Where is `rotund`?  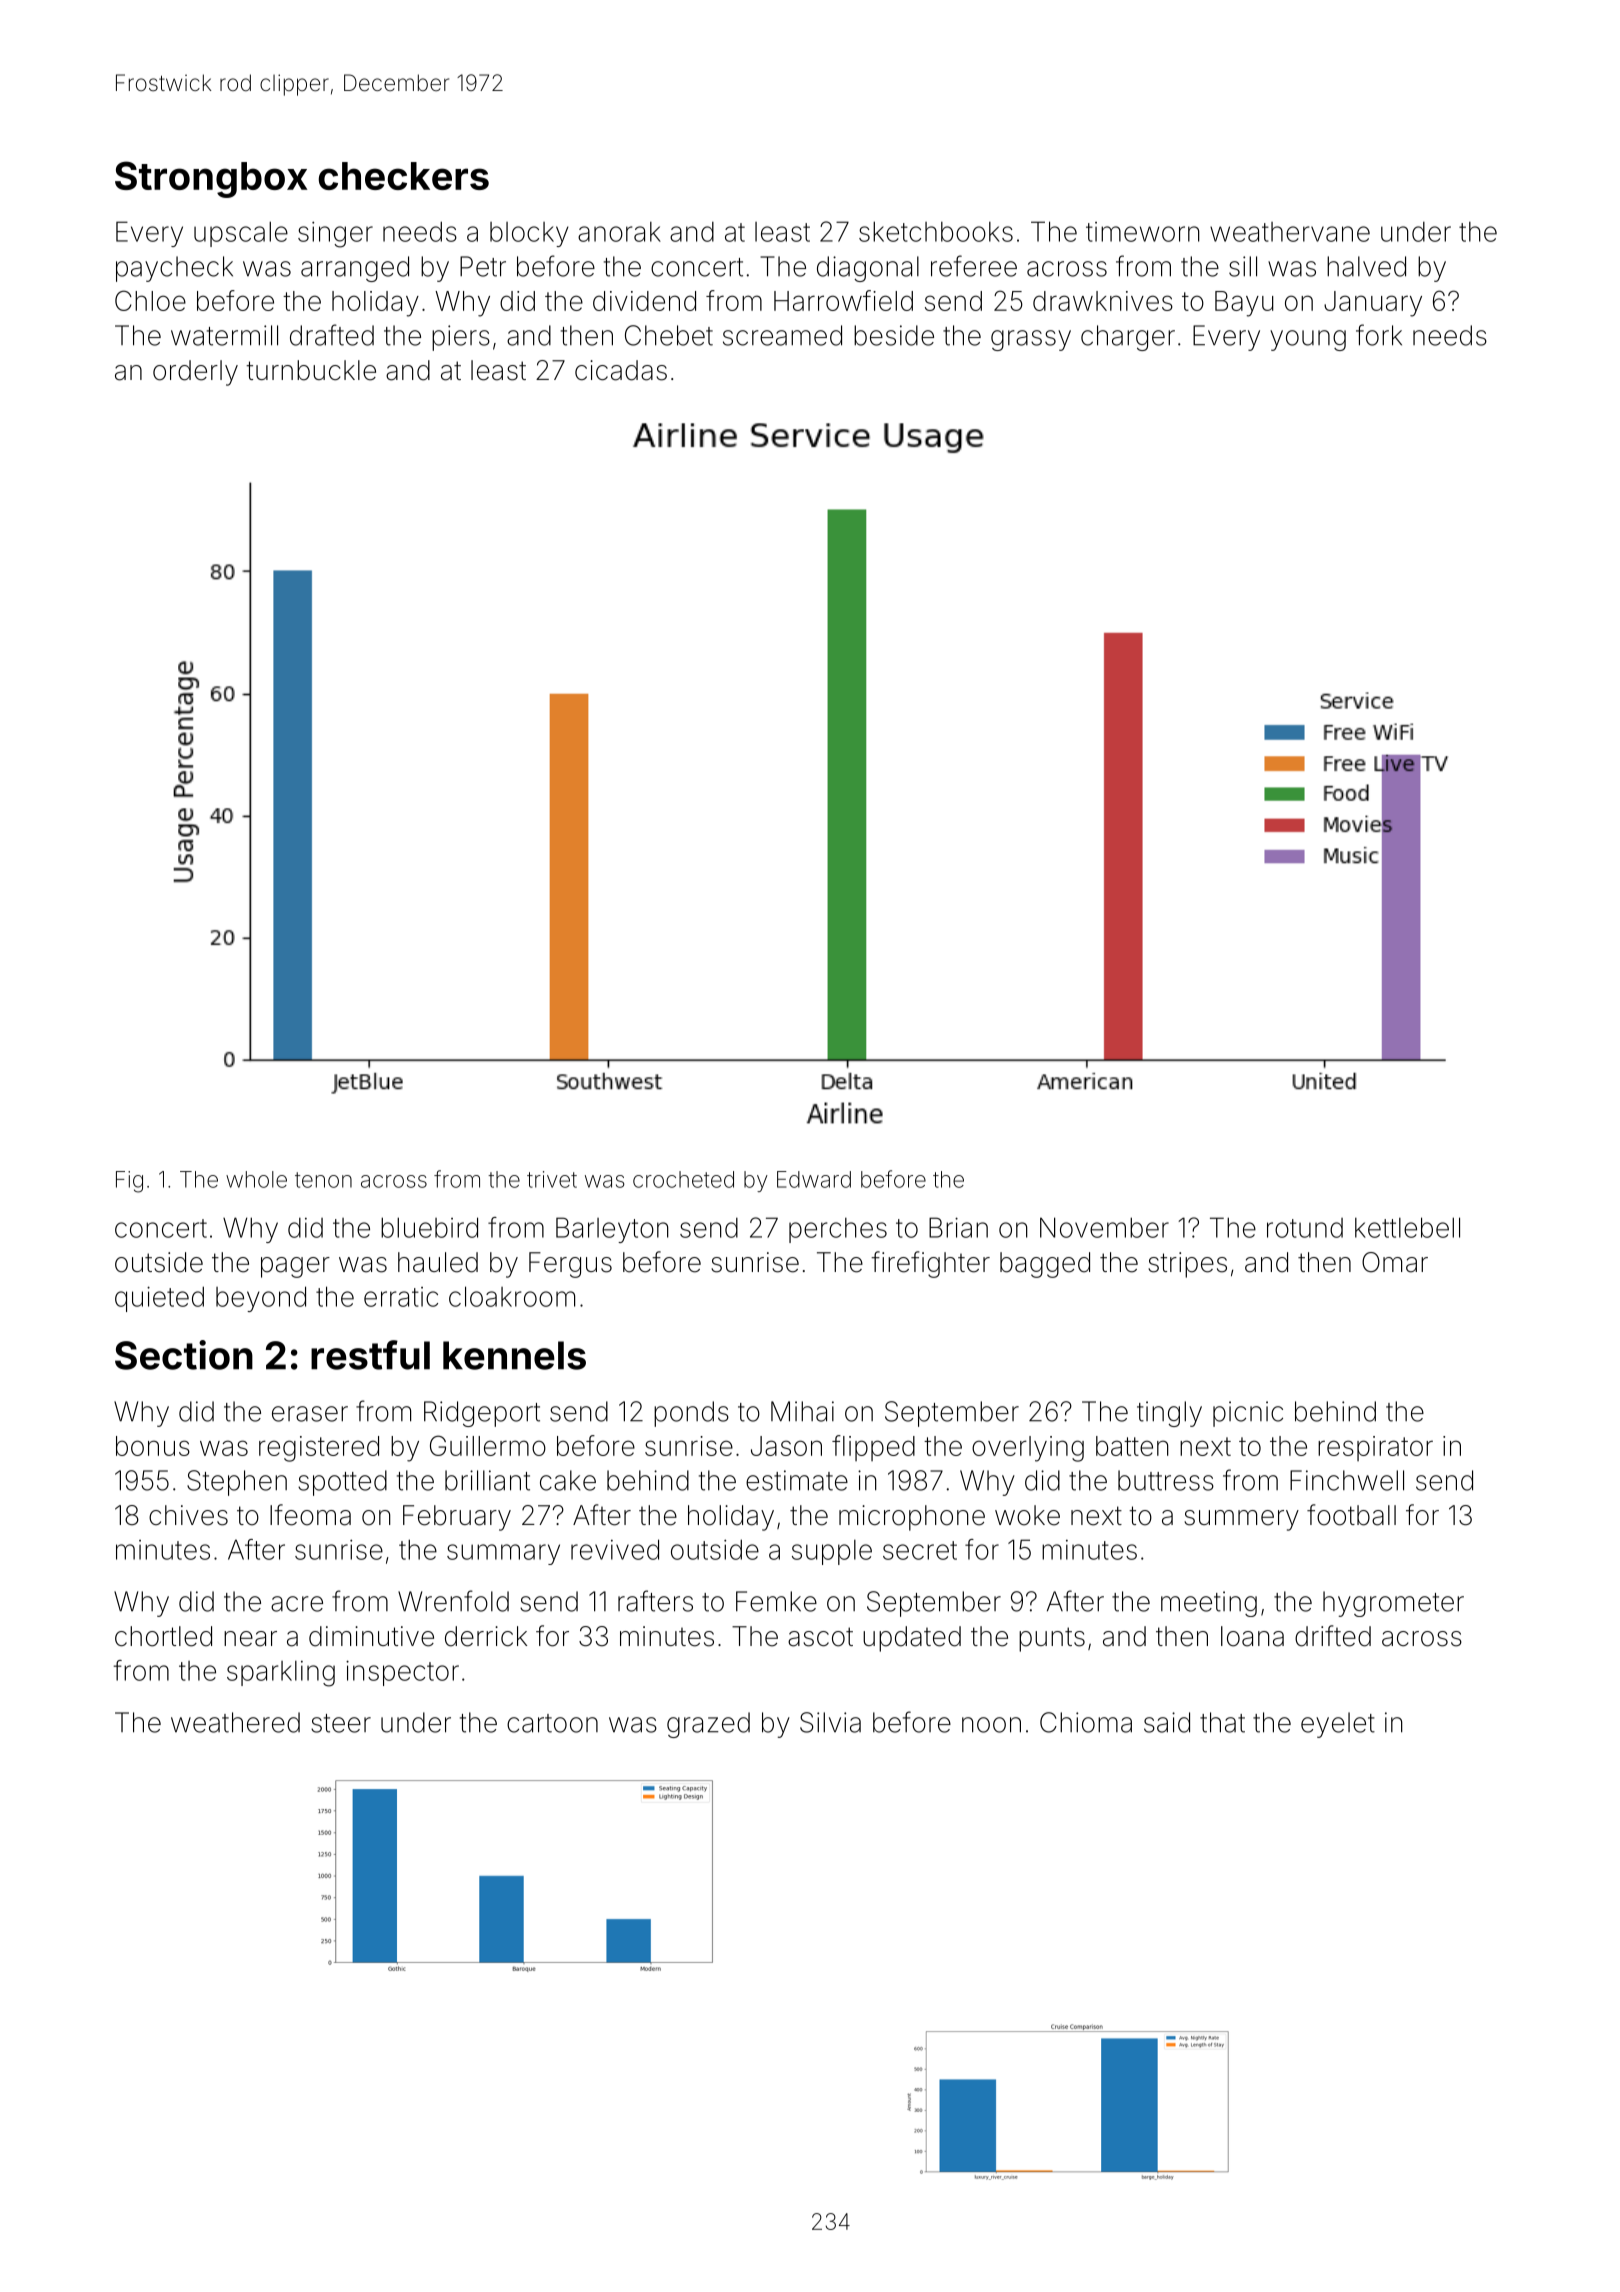 rotund is located at coordinates (1305, 1228).
